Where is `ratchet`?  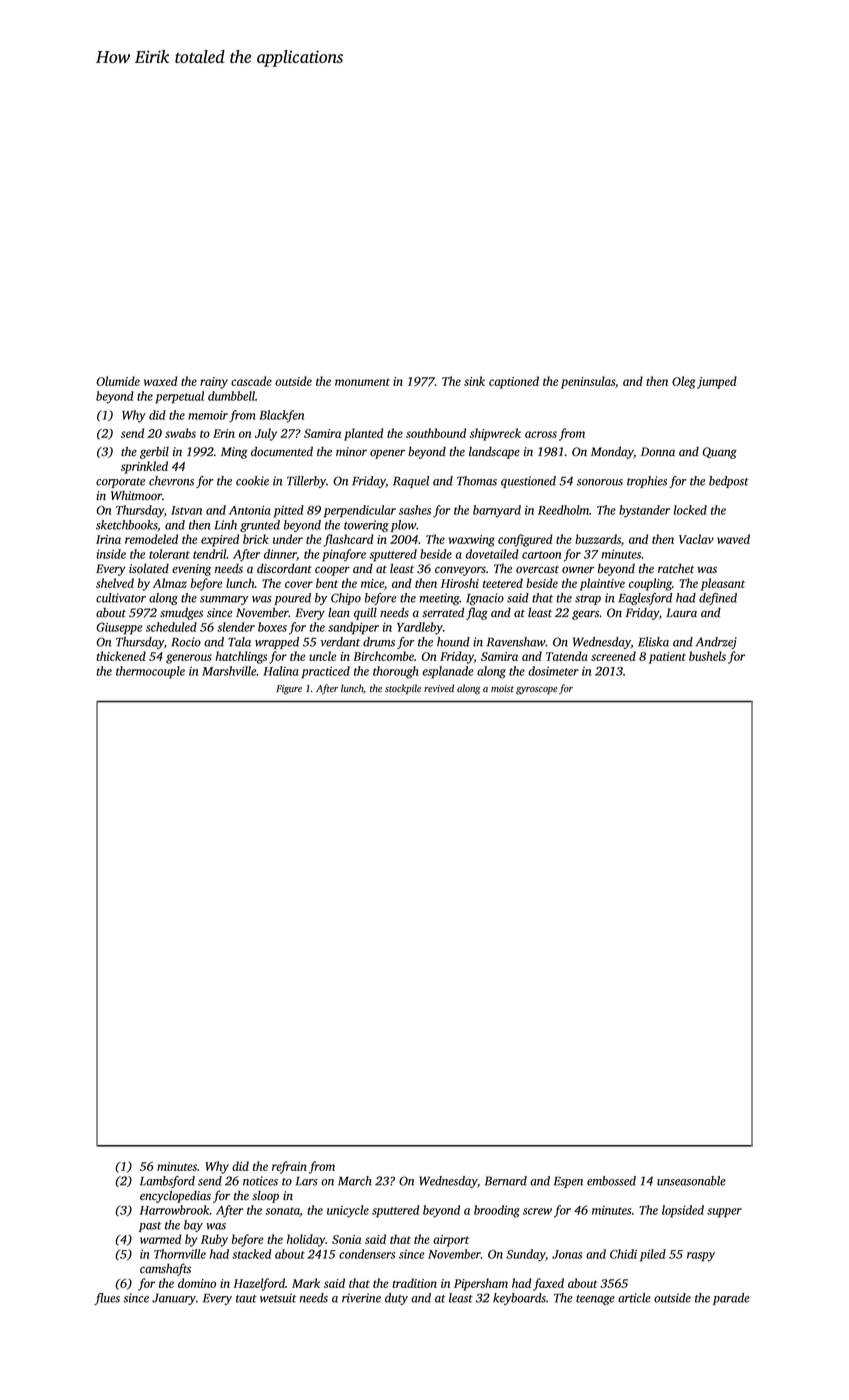 ratchet is located at coordinates (676, 568).
